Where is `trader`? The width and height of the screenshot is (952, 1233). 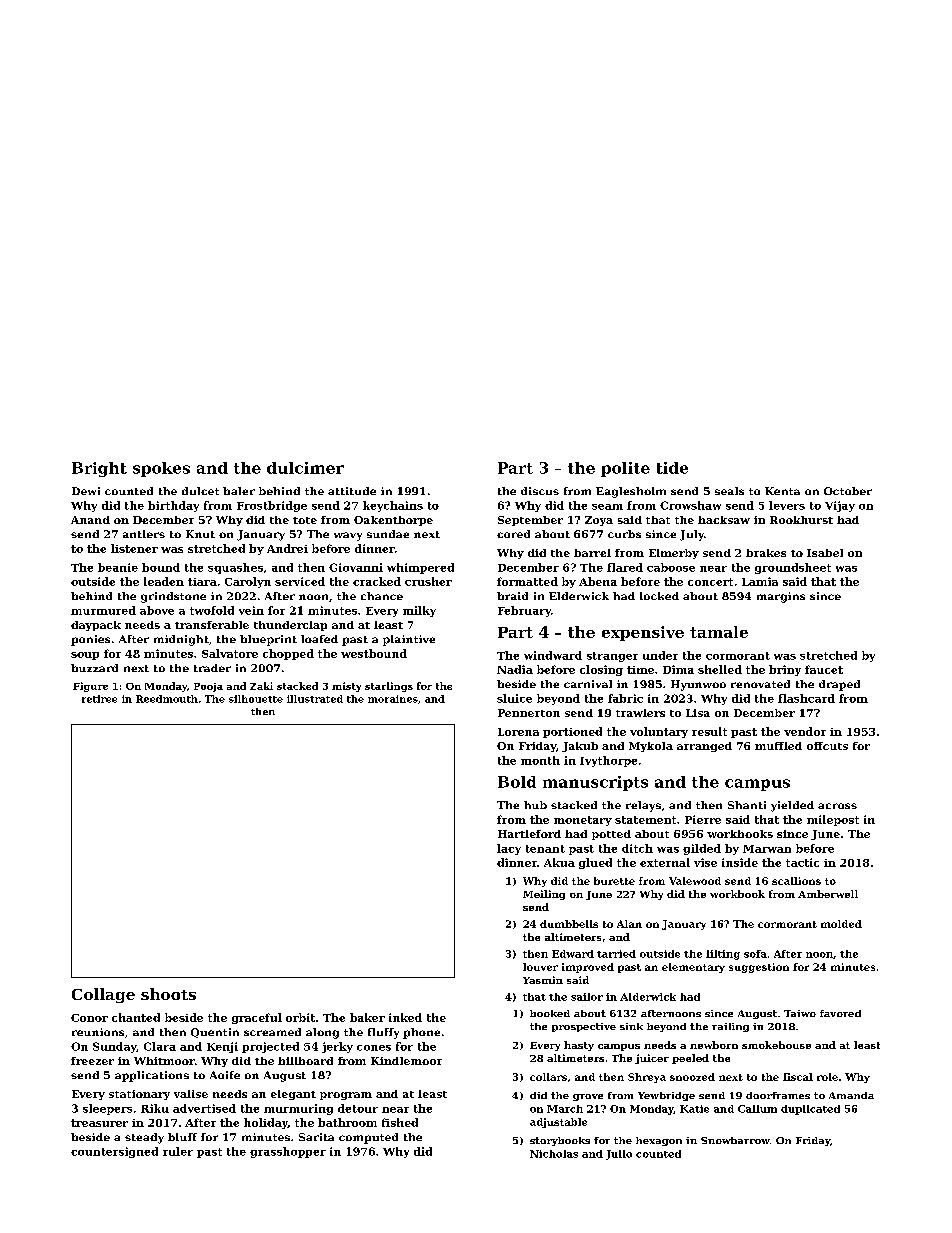 trader is located at coordinates (212, 668).
